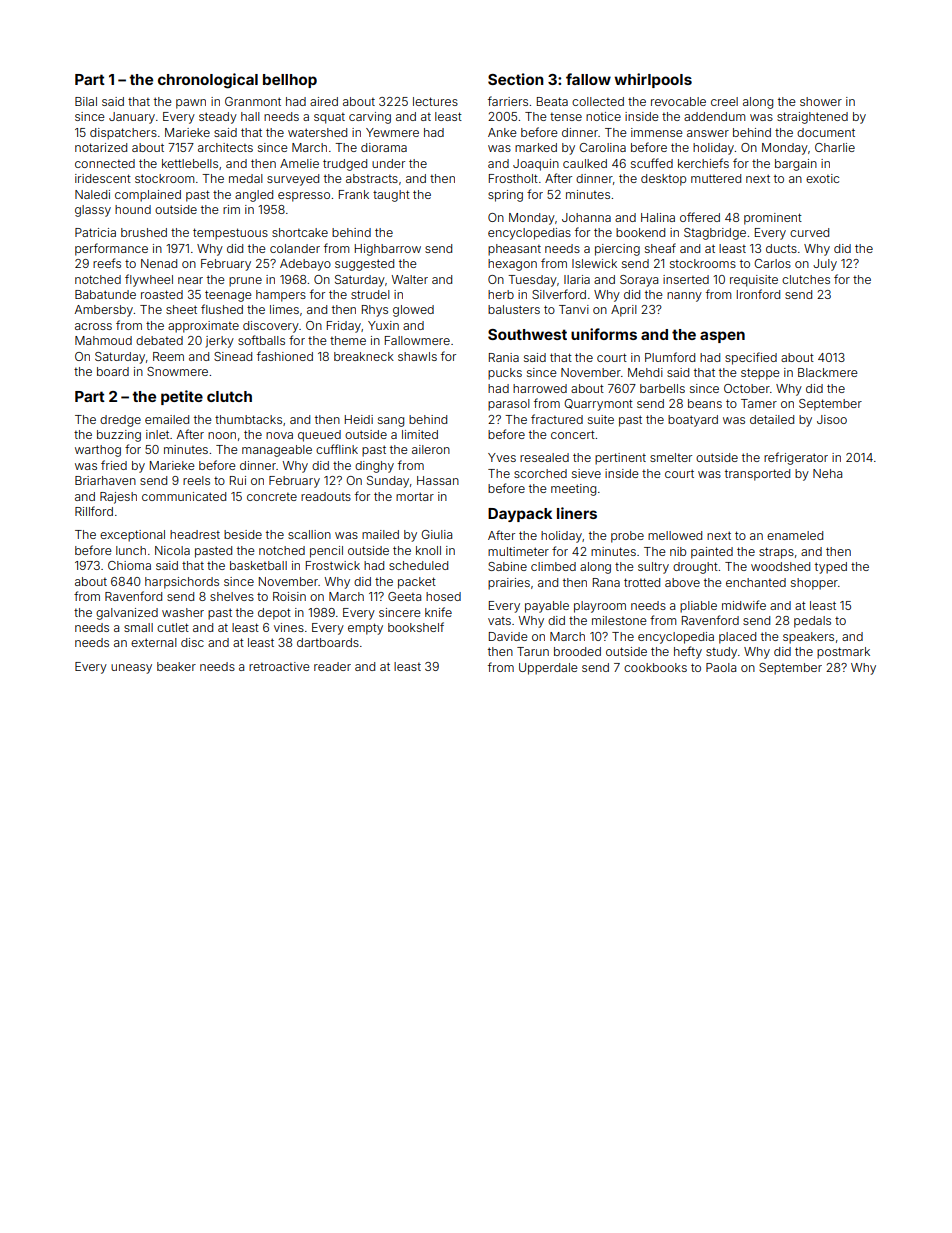  What do you see at coordinates (191, 104) in the screenshot?
I see `pawn` at bounding box center [191, 104].
